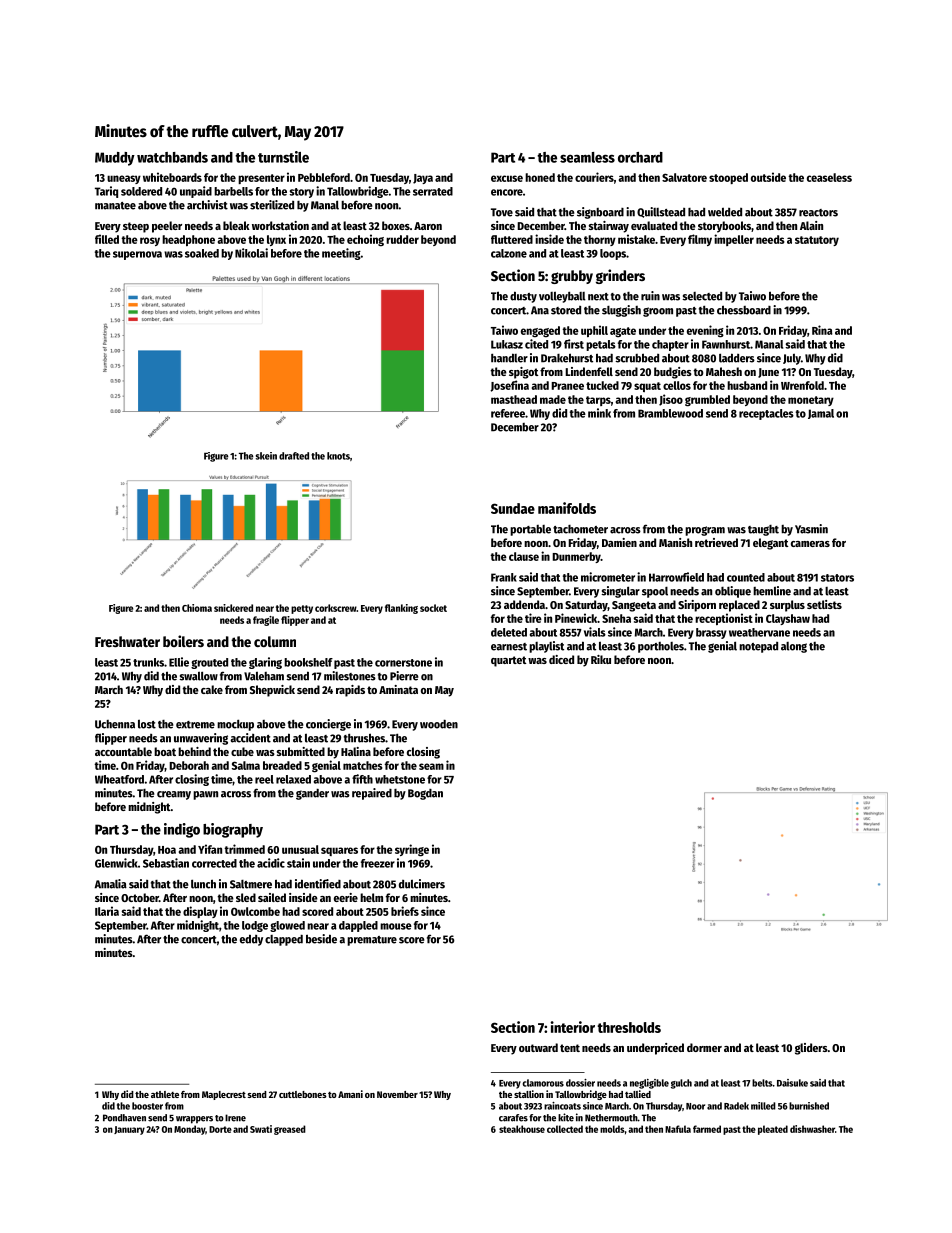 This image has height=1233, width=952. I want to click on Aaron, so click(428, 226).
